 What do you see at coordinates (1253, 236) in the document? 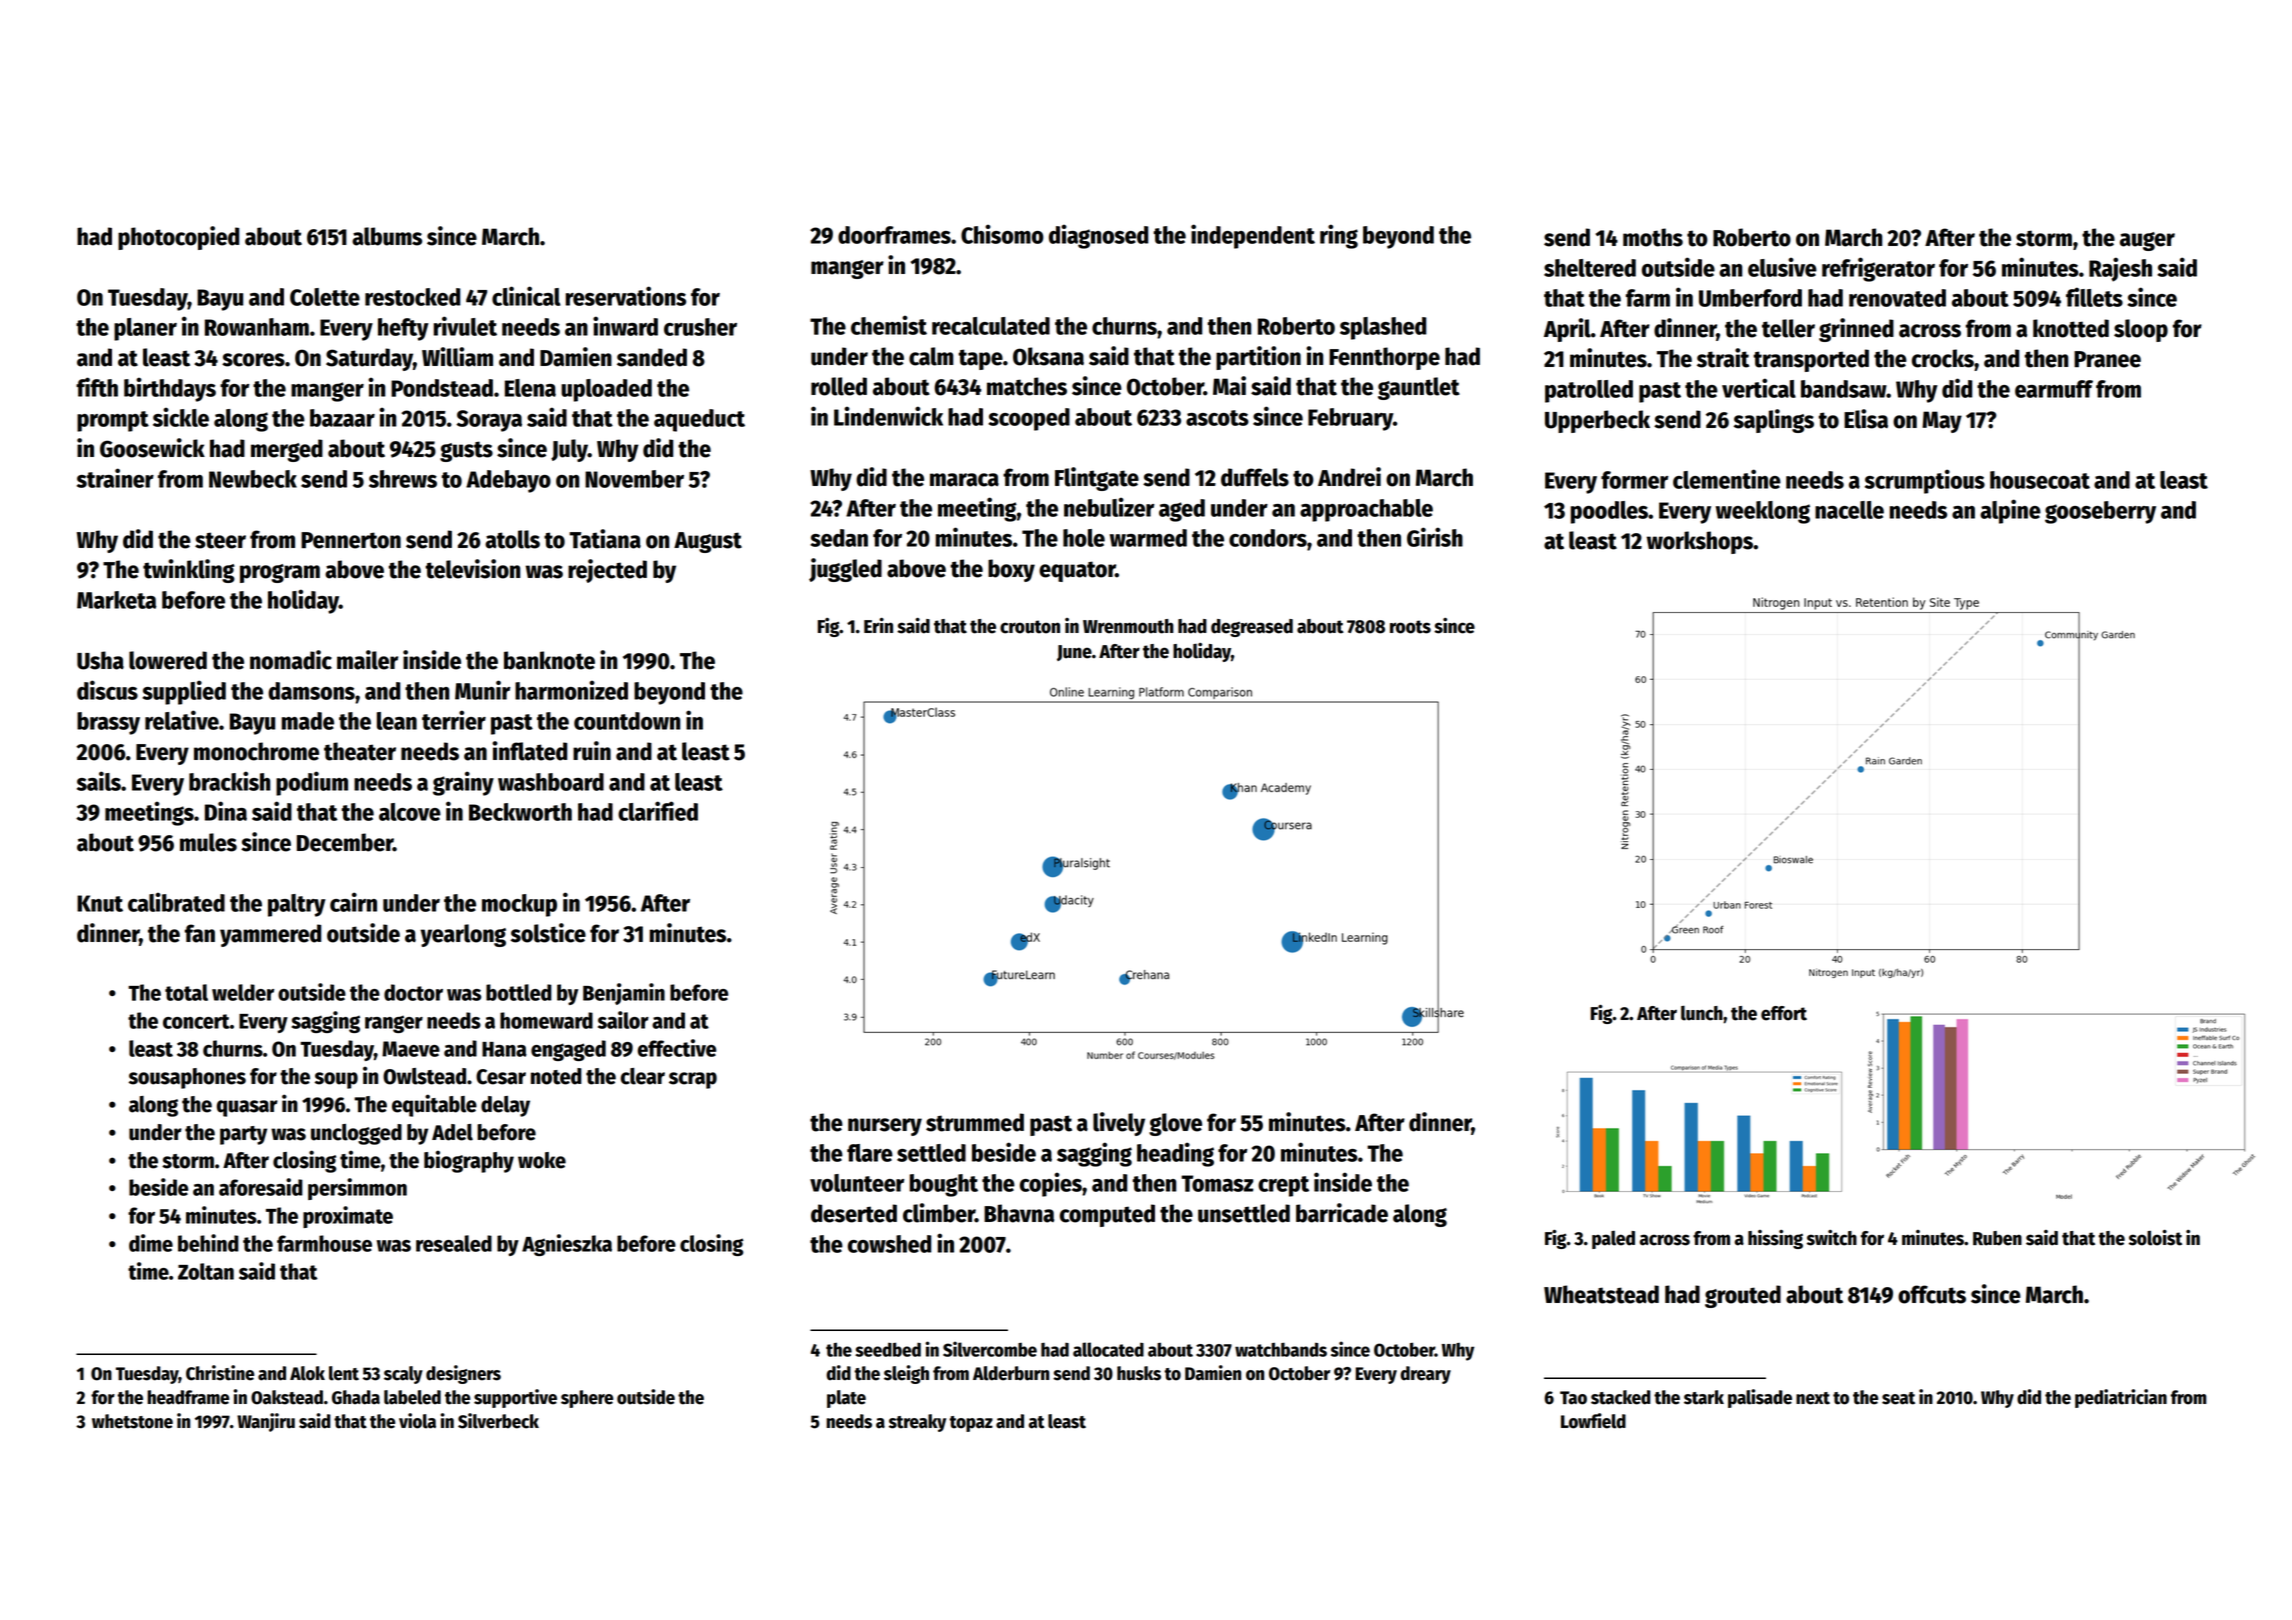
I see `independent` at bounding box center [1253, 236].
